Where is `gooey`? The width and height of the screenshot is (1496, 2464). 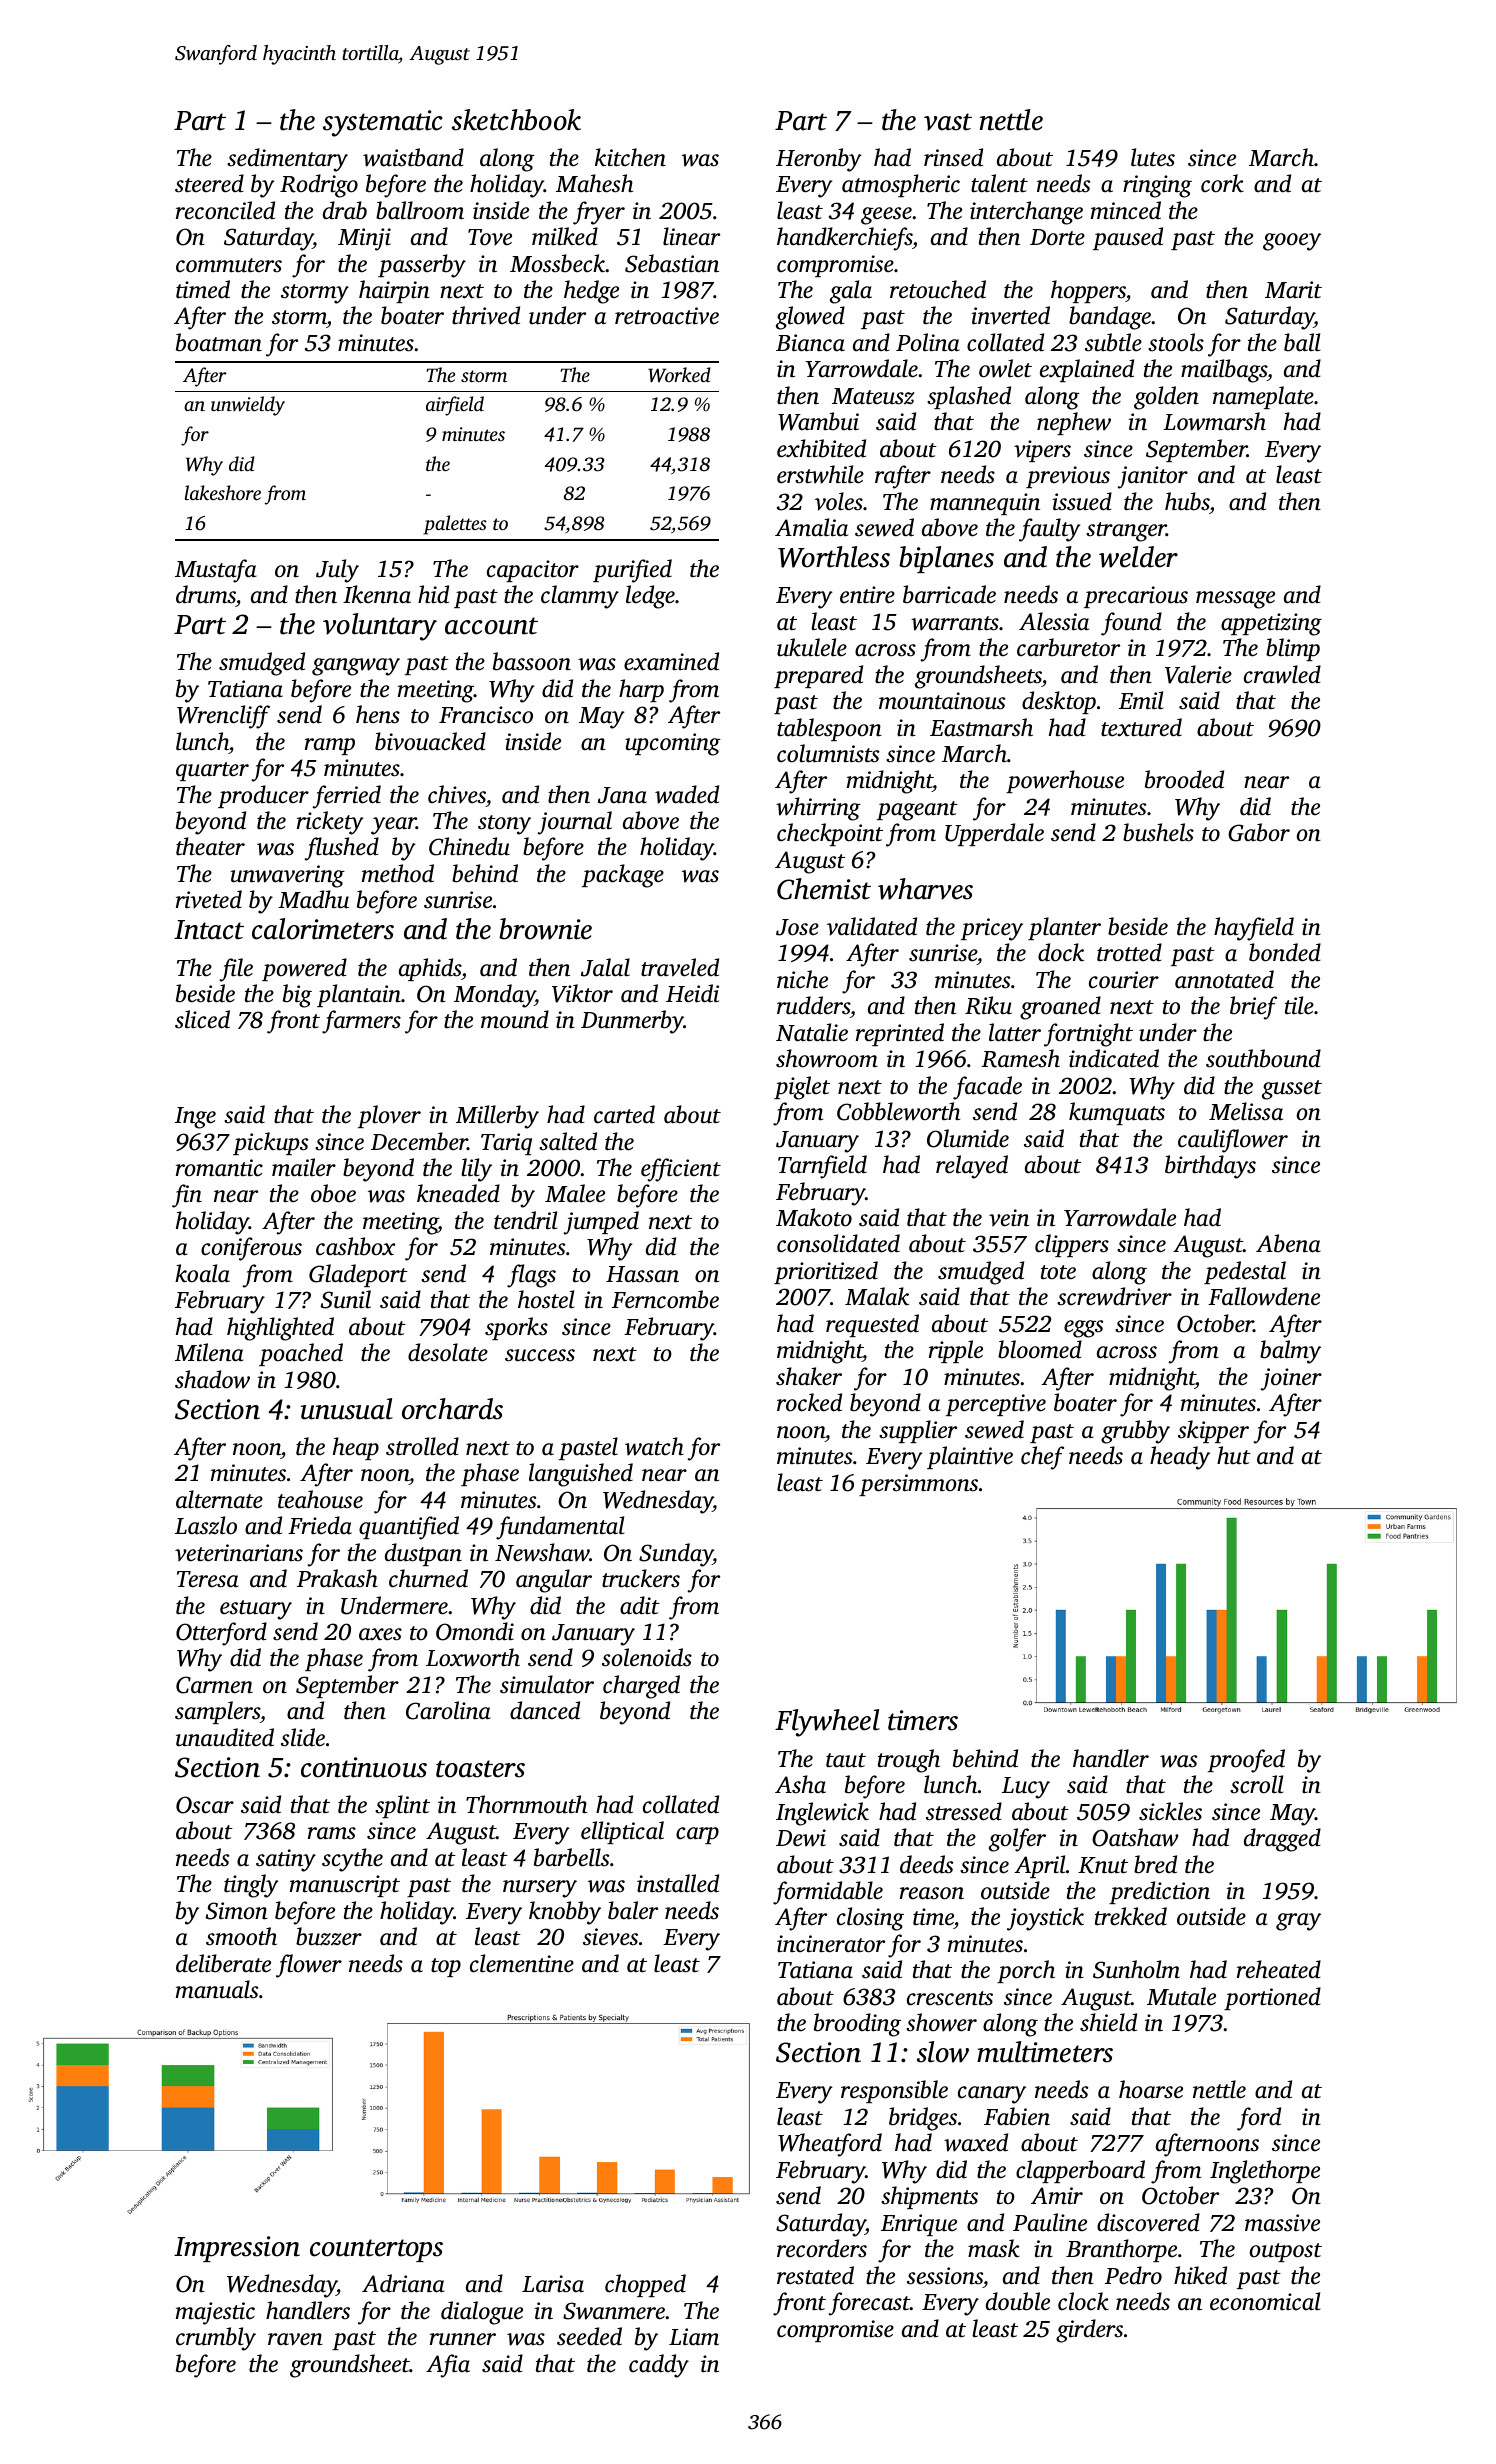 gooey is located at coordinates (1292, 242).
